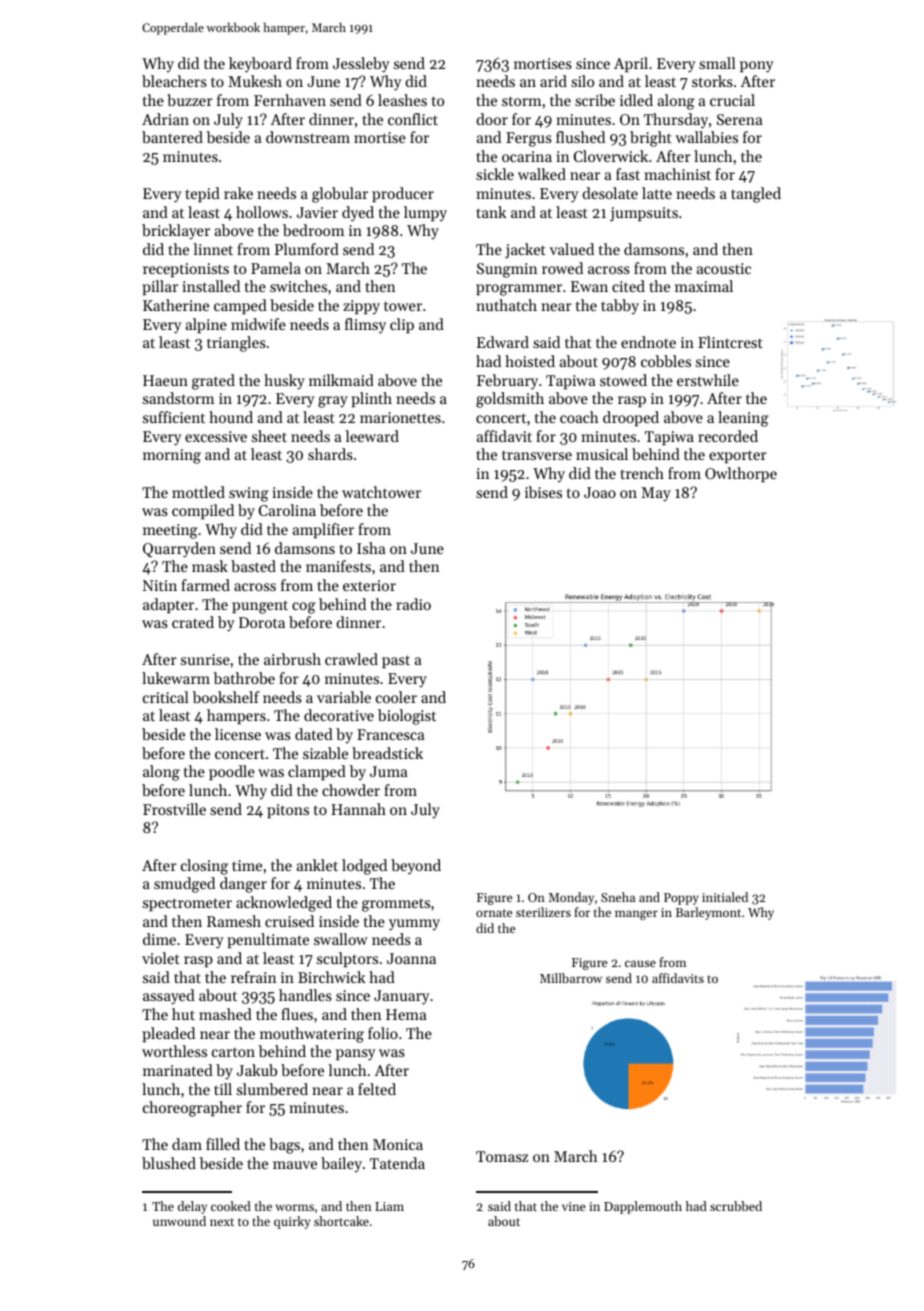  Describe the element at coordinates (413, 119) in the screenshot. I see `conflict` at that location.
